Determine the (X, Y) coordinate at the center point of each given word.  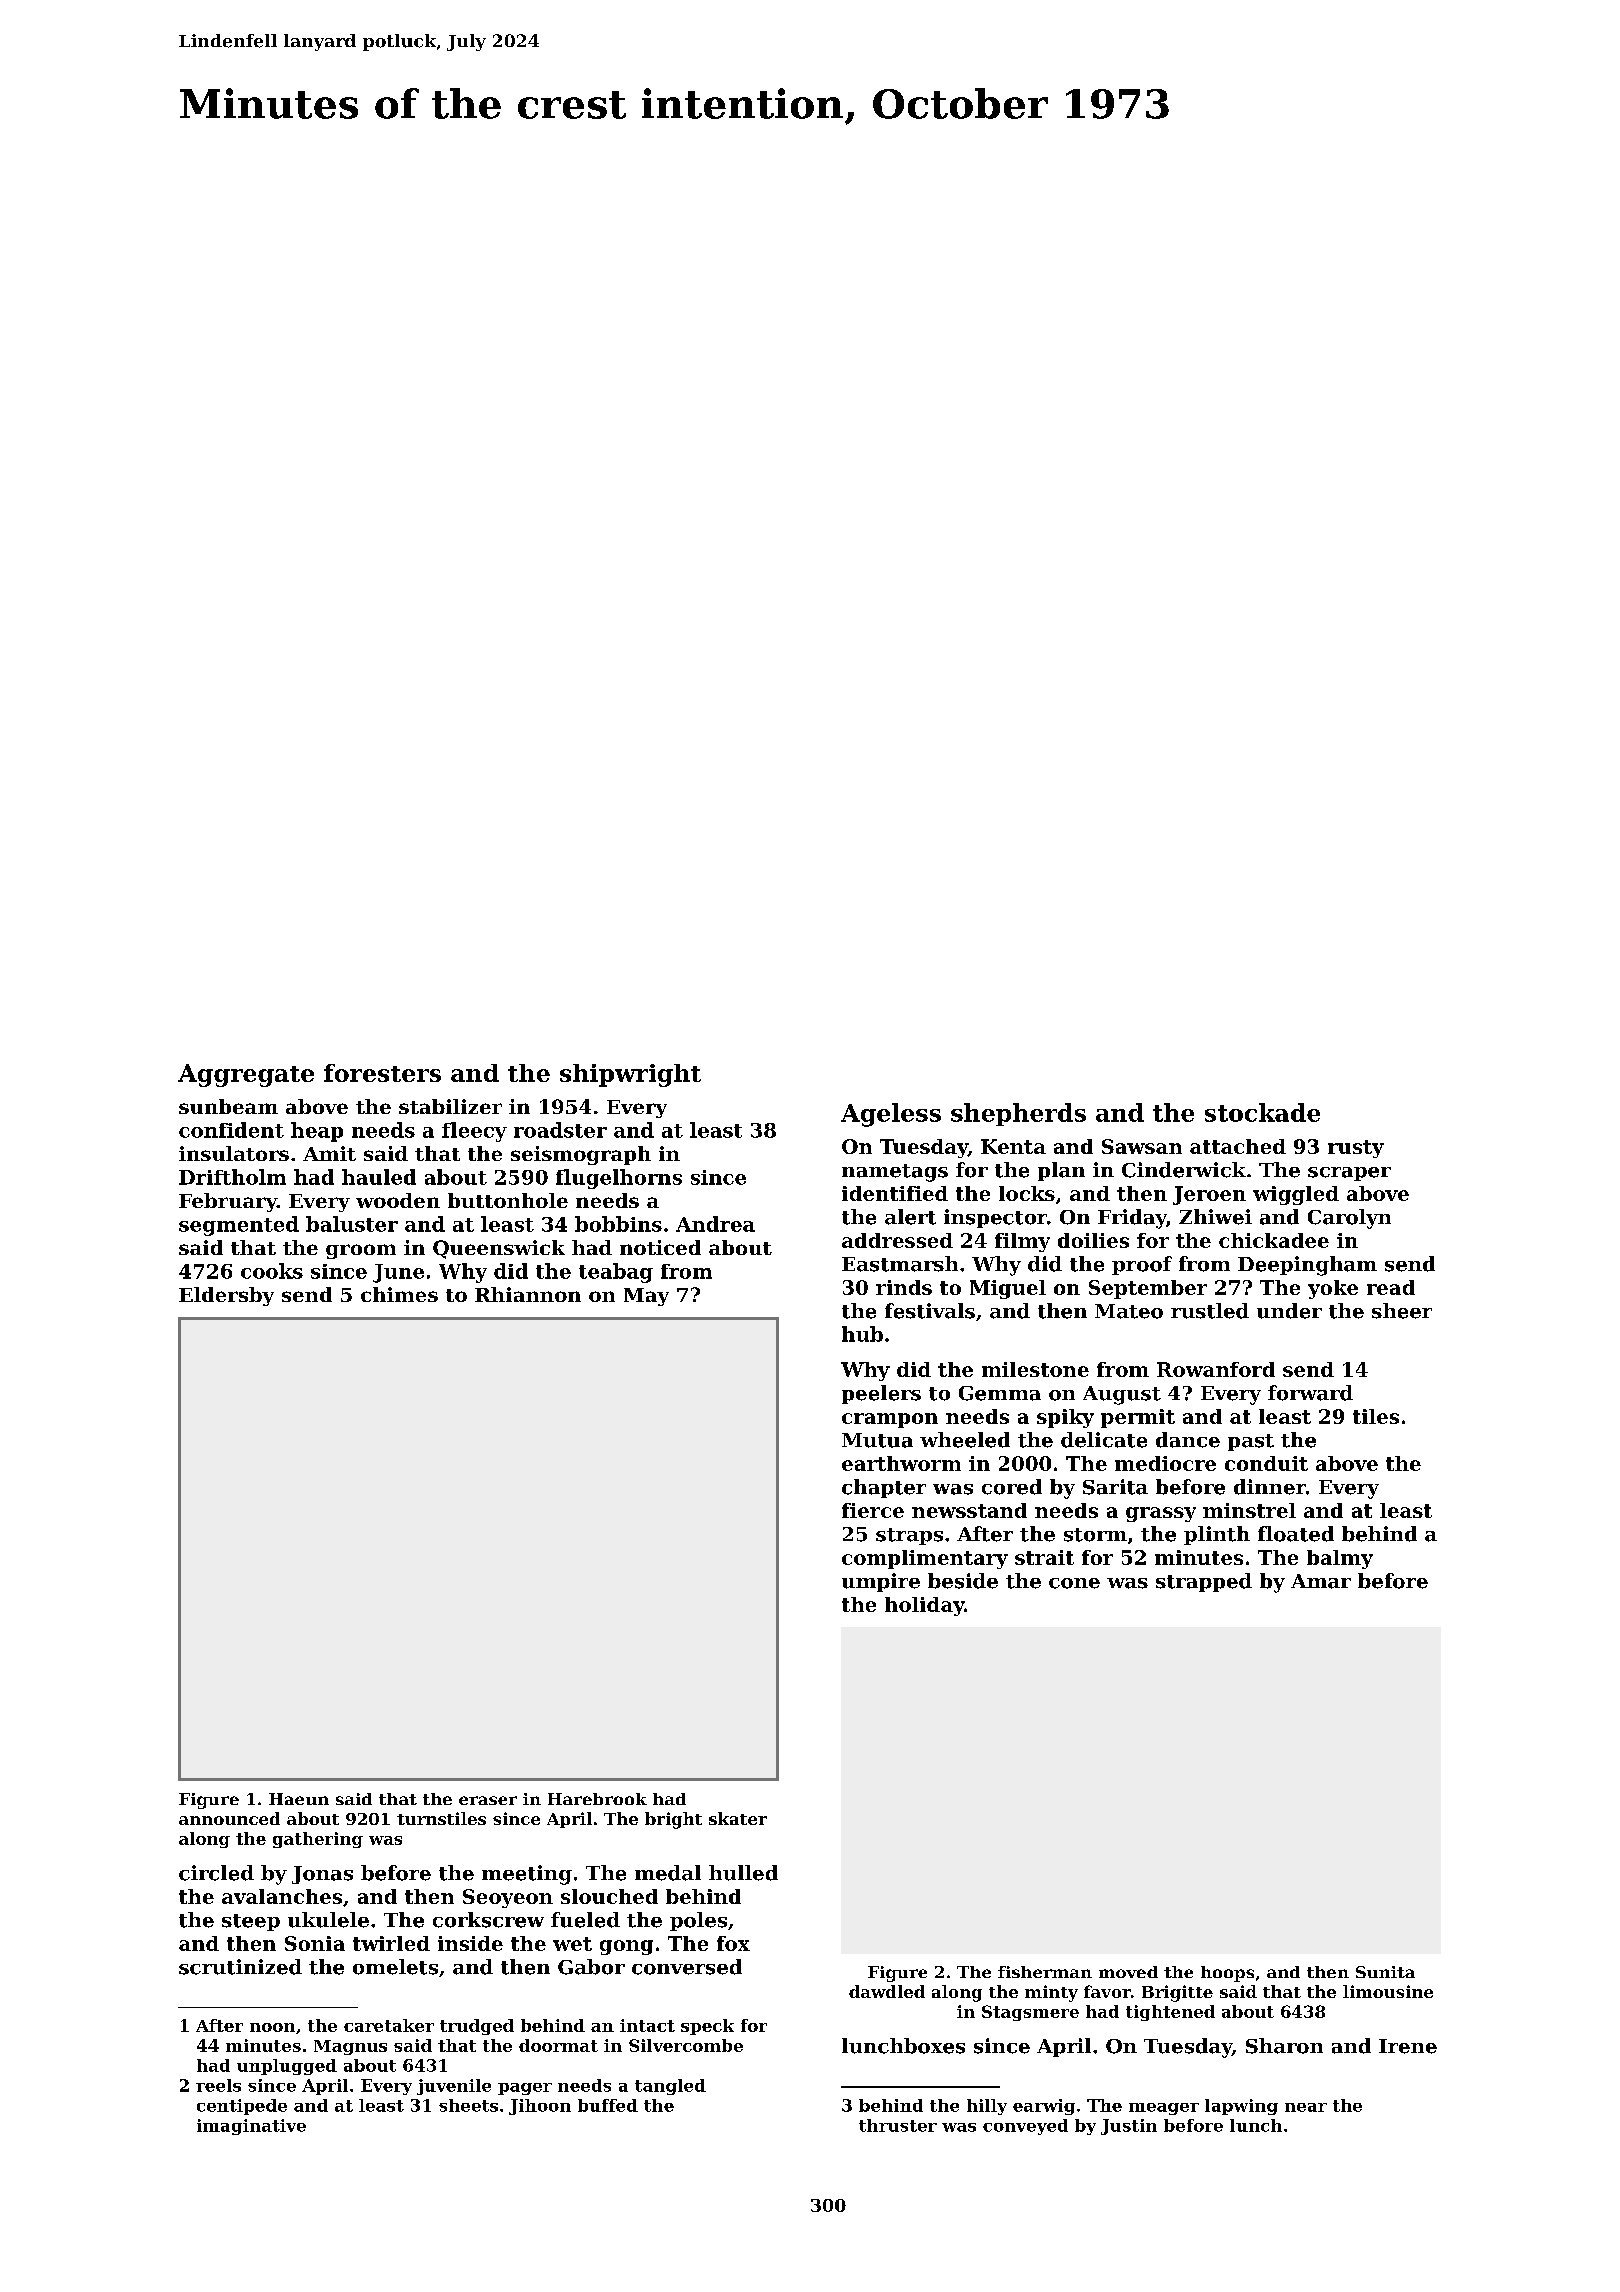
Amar (1321, 1581)
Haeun (299, 1799)
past (1251, 1442)
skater (738, 1818)
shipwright (630, 1075)
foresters (382, 1073)
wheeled (965, 1440)
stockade (1262, 1112)
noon (272, 2027)
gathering (318, 1840)
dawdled (887, 1991)
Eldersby (226, 1296)
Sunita (1385, 1972)
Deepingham (1307, 1266)
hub (862, 1334)
